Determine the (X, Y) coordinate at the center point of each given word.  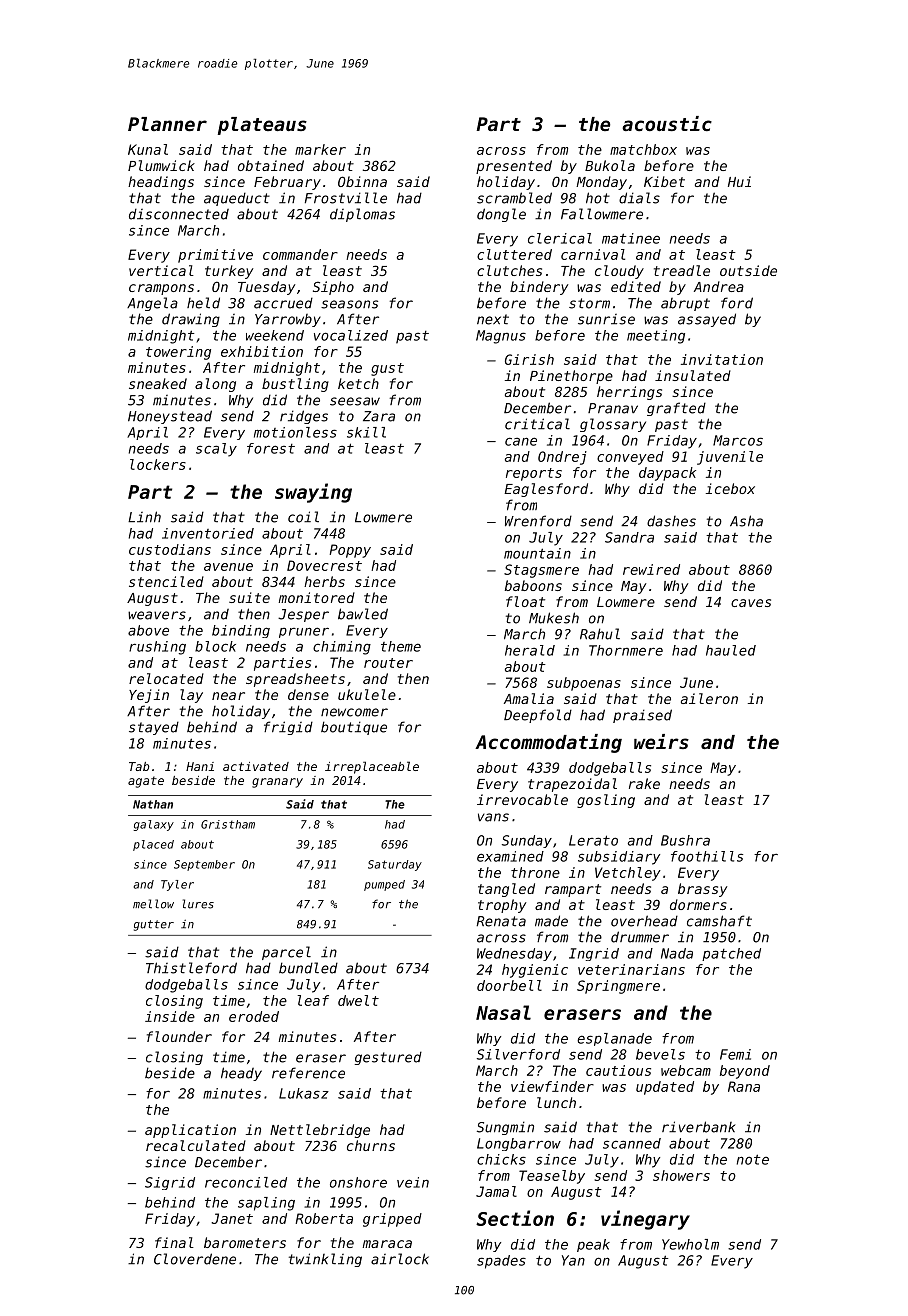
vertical (161, 270)
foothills (707, 856)
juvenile (730, 458)
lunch (556, 1102)
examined (510, 856)
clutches (509, 270)
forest (271, 448)
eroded (254, 1016)
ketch (358, 383)
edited (636, 286)
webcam (686, 1070)
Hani (200, 766)
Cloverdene (195, 1259)
